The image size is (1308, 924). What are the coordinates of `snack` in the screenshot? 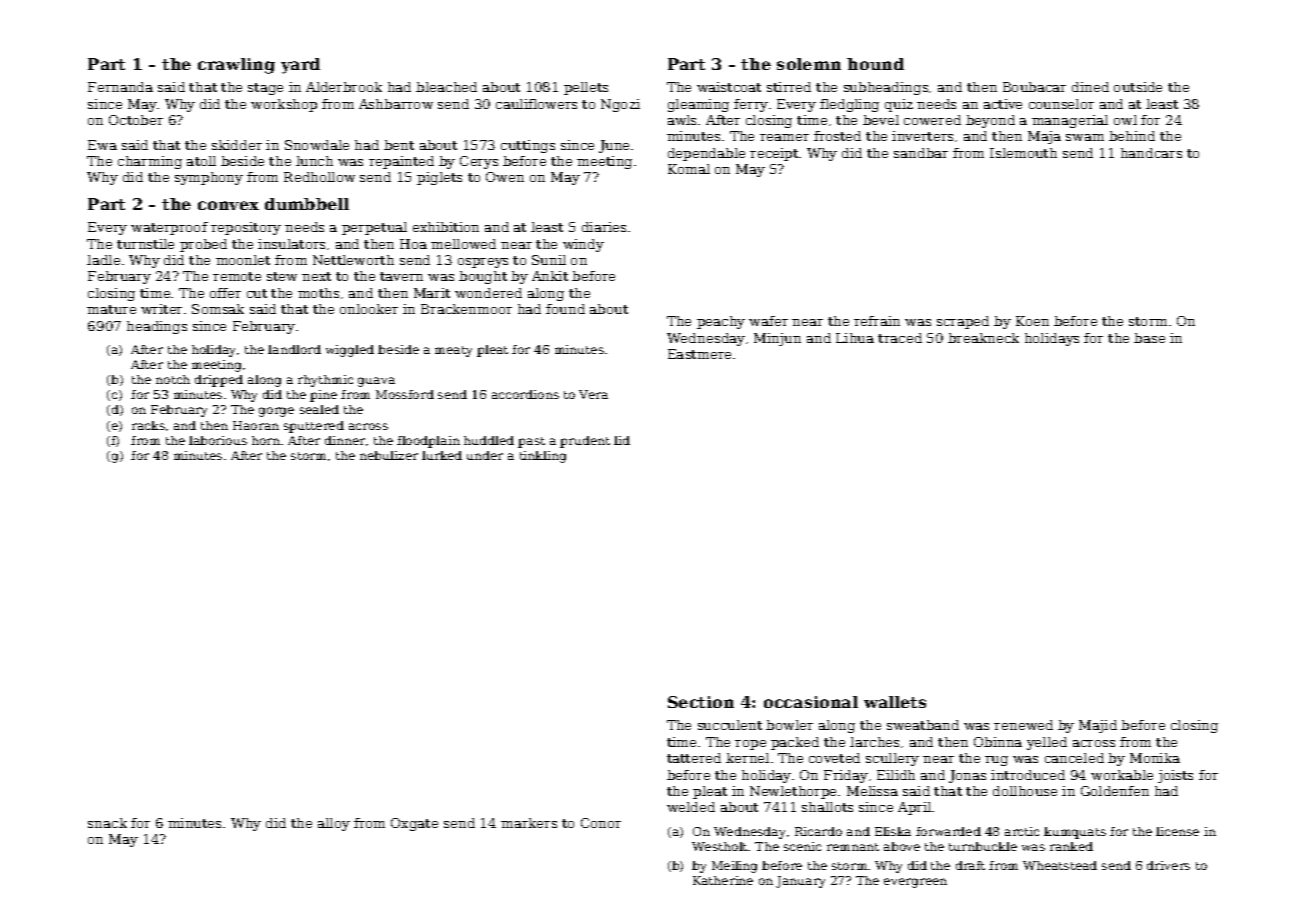 It's located at (107, 823).
